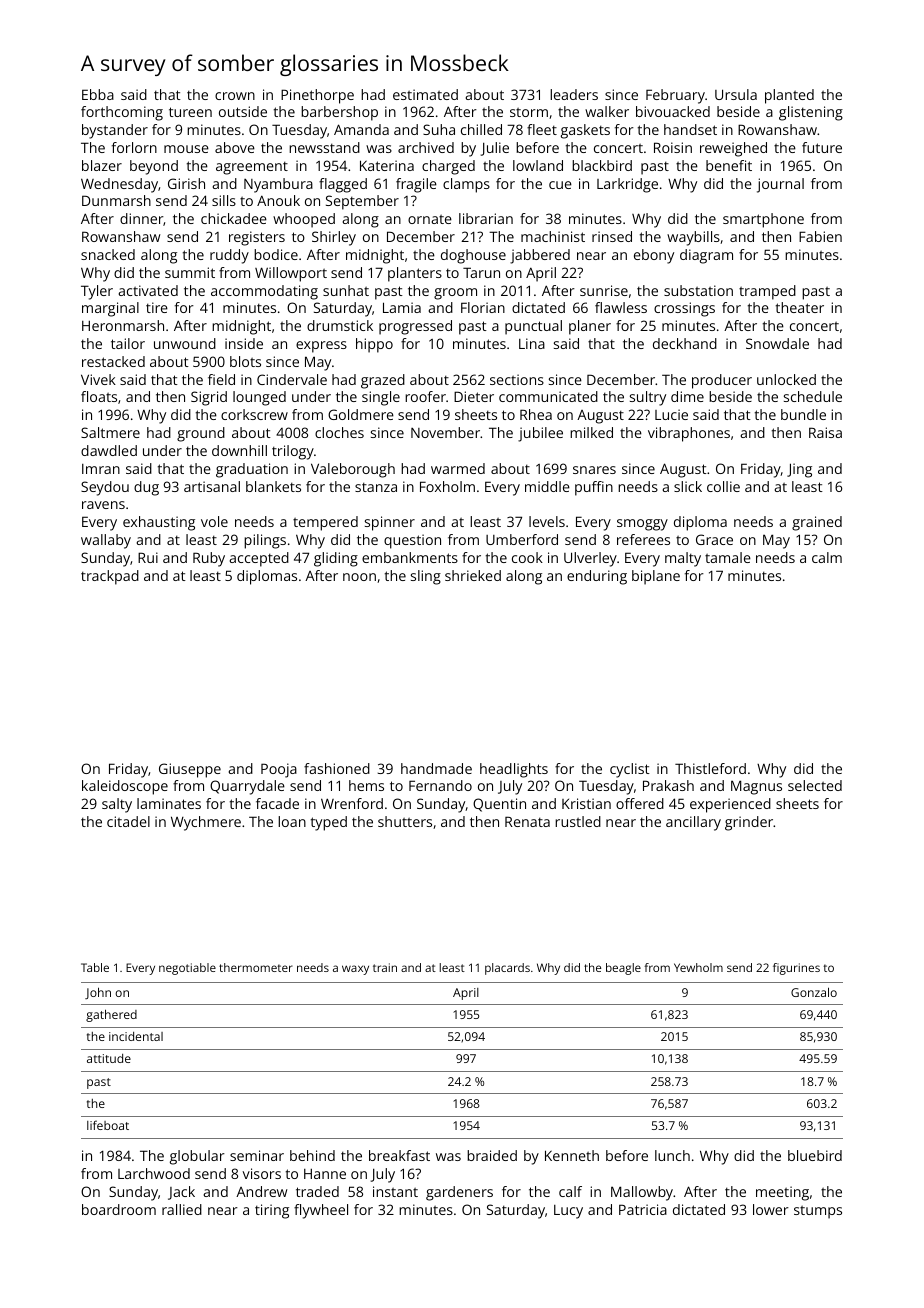 The width and height of the screenshot is (924, 1308). Describe the element at coordinates (116, 200) in the screenshot. I see `Dunmarsh` at that location.
